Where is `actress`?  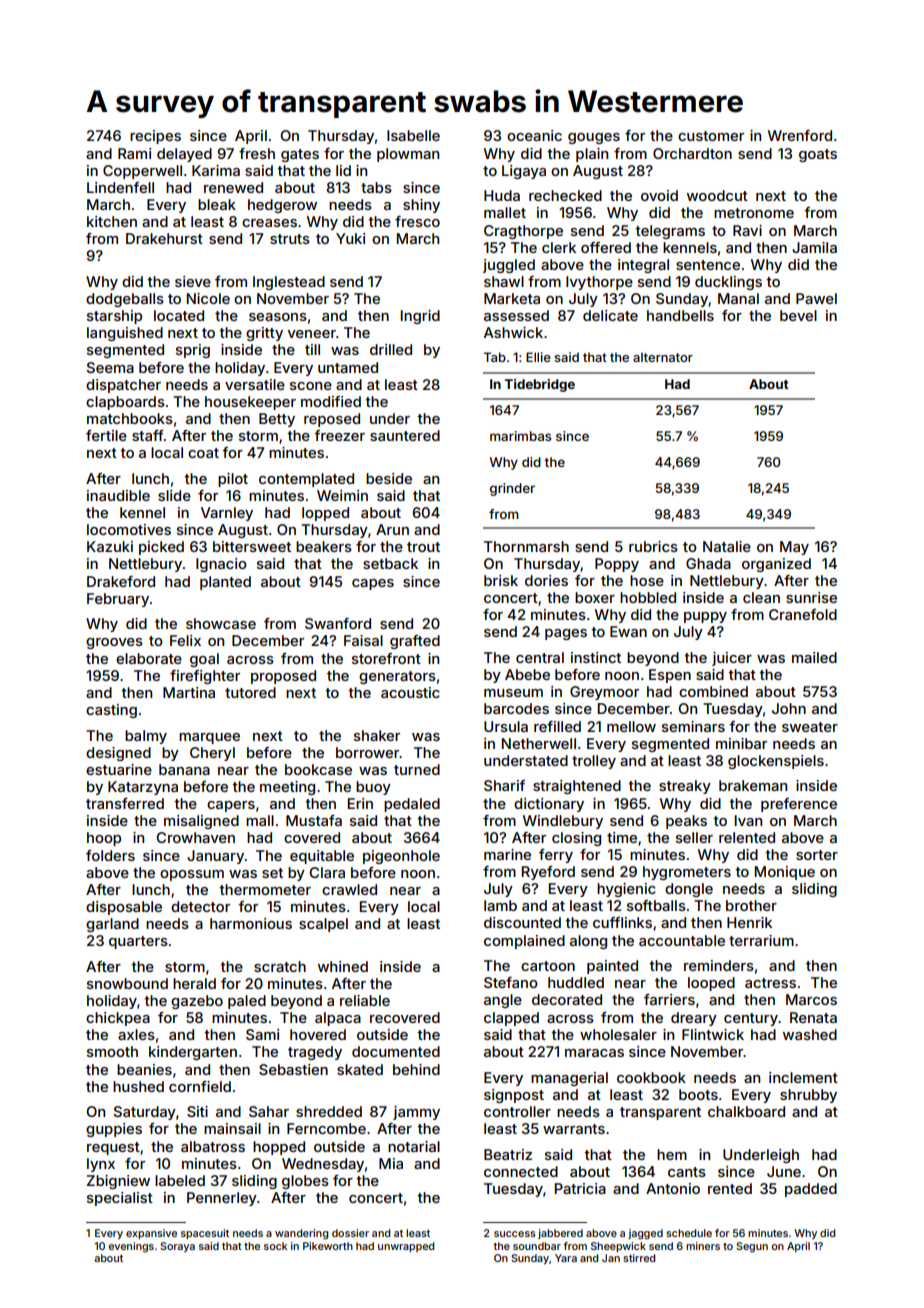
actress is located at coordinates (770, 983).
